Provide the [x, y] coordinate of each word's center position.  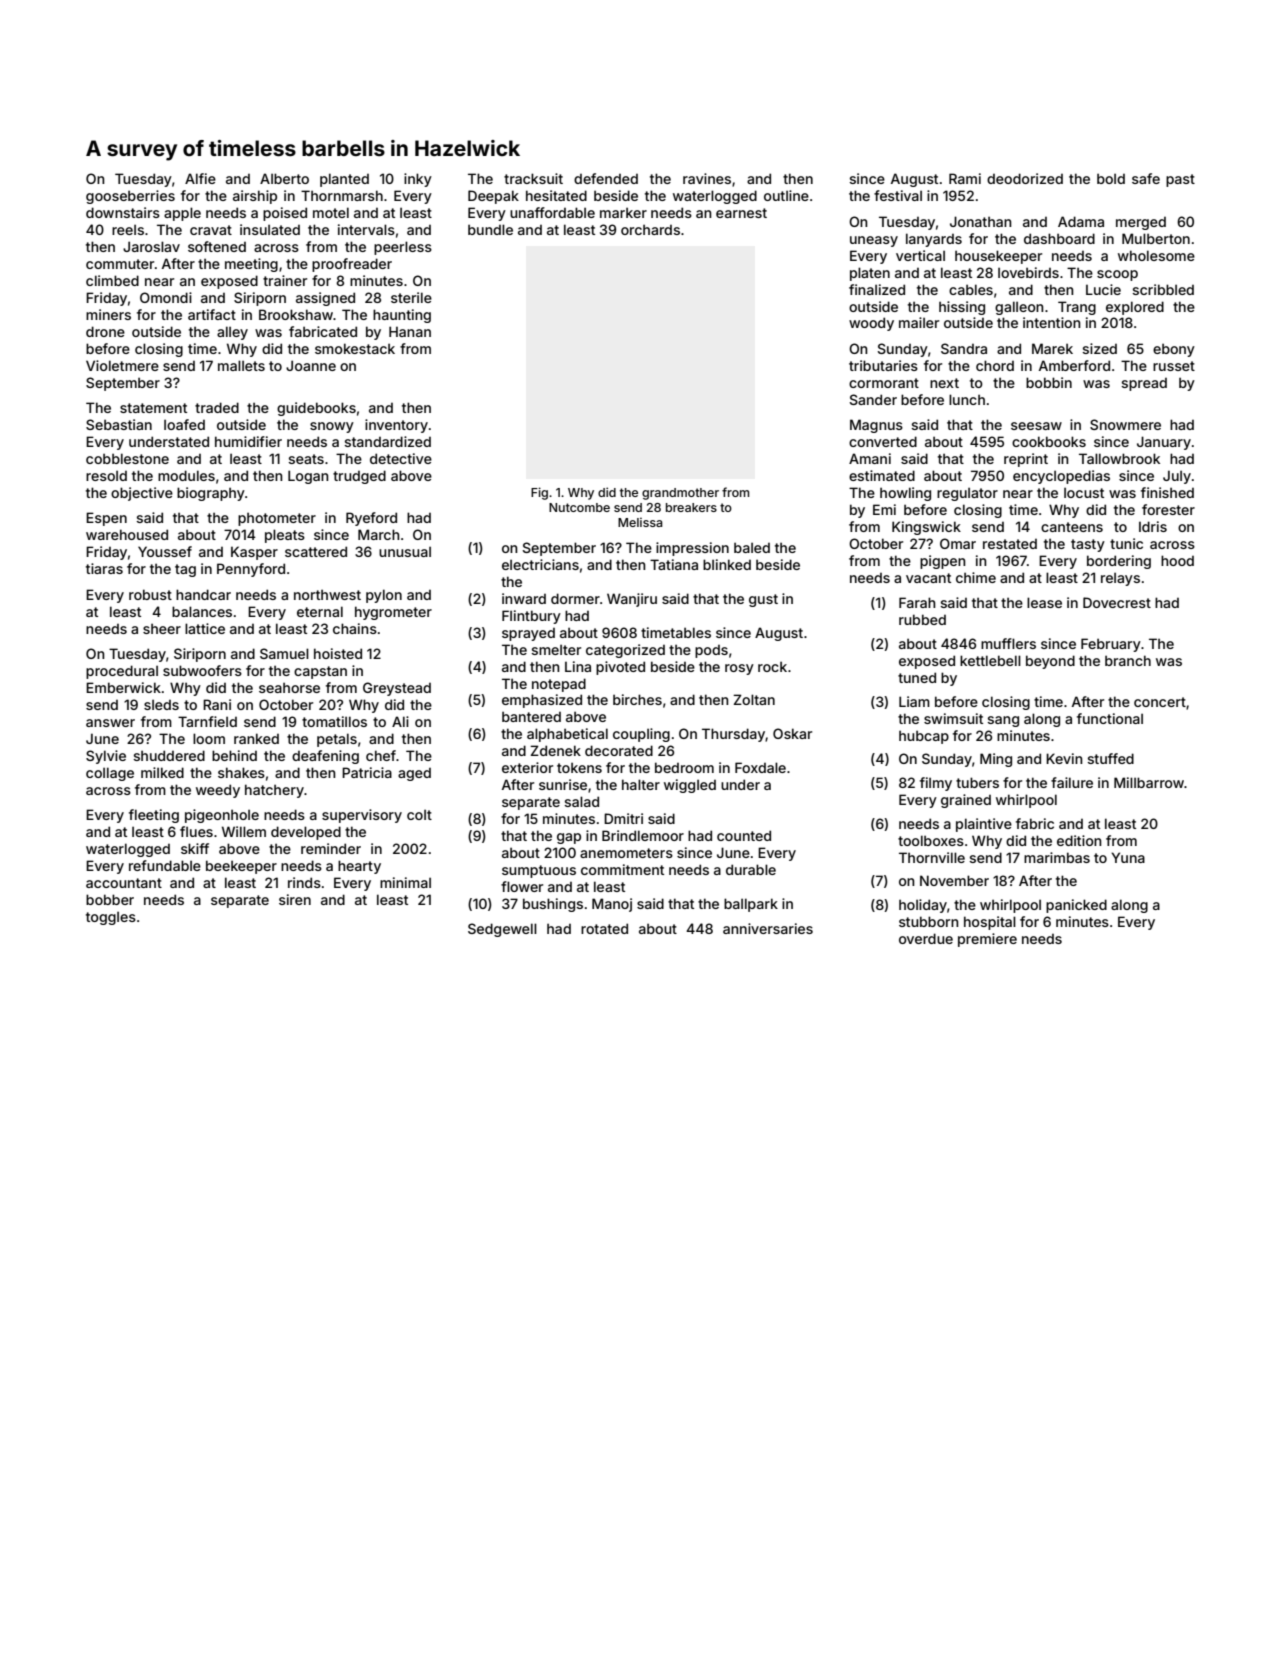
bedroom [684, 767]
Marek [1052, 348]
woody [871, 324]
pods [711, 651]
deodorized [1025, 178]
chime [976, 577]
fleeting [154, 816]
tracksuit [533, 178]
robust [150, 594]
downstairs [123, 212]
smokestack [355, 348]
